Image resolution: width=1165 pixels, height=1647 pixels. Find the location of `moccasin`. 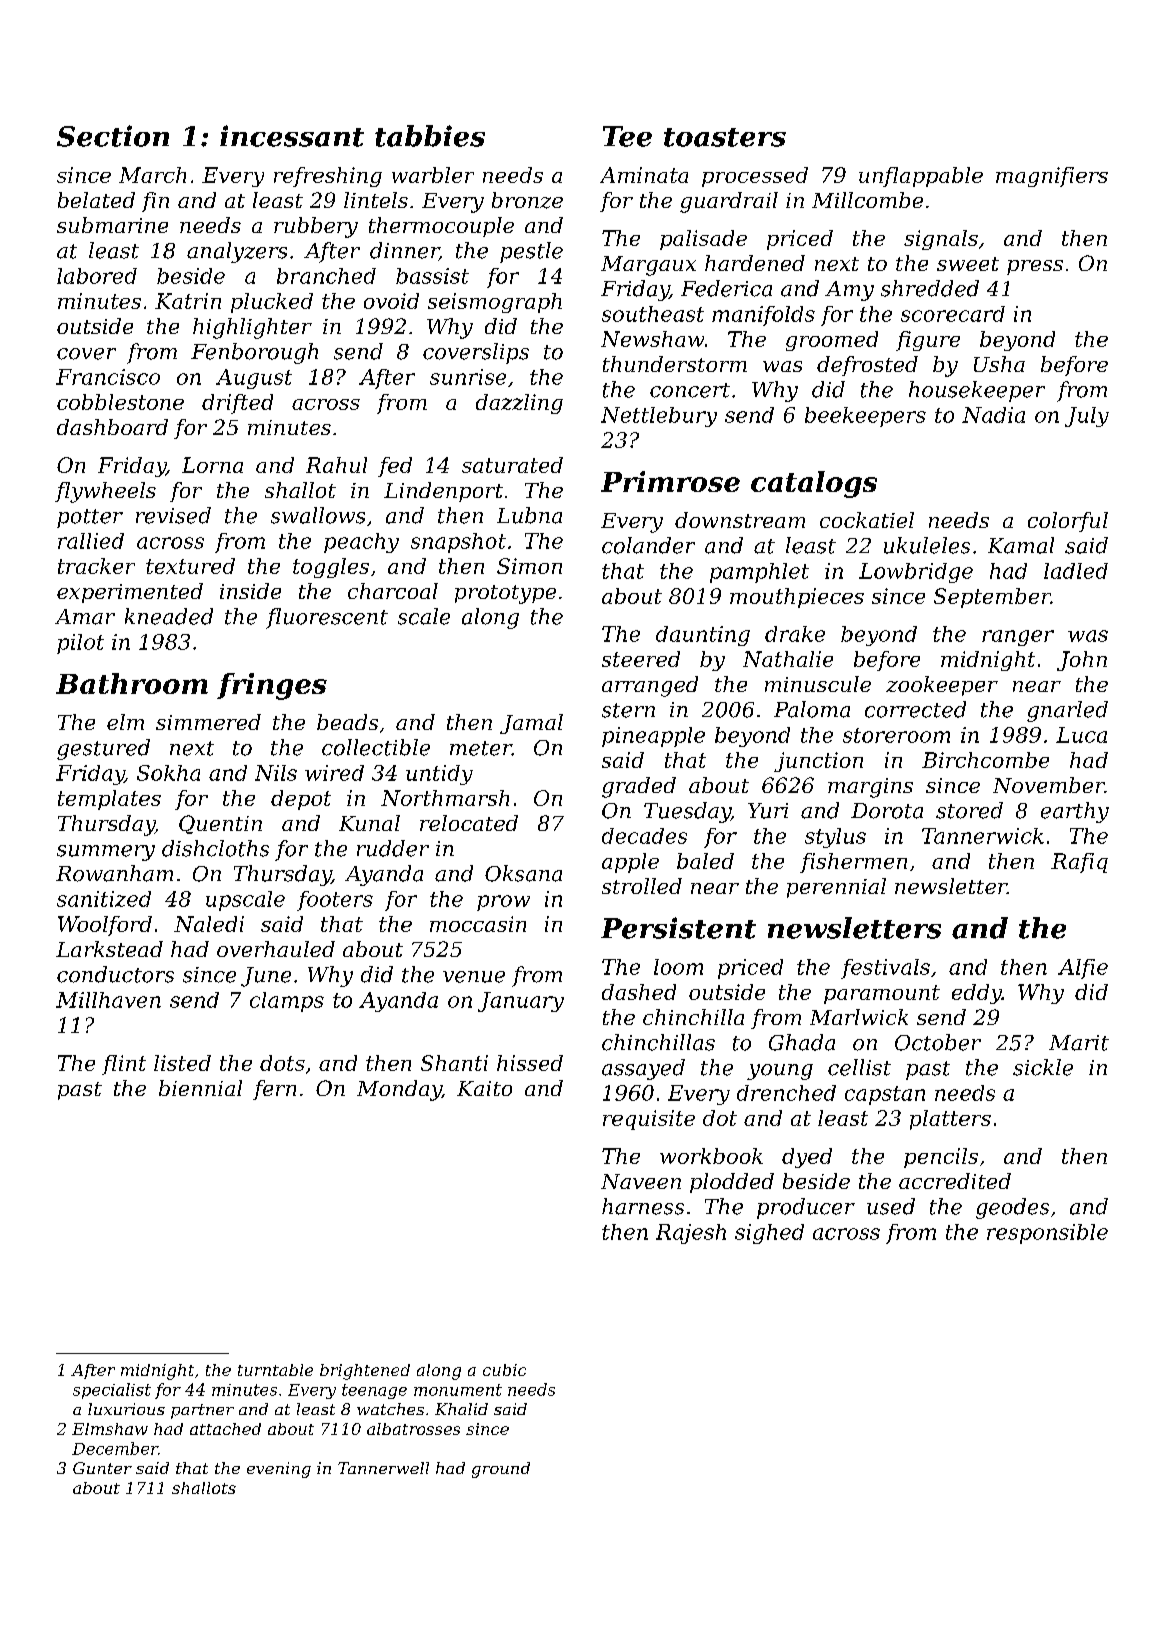

moccasin is located at coordinates (478, 924).
